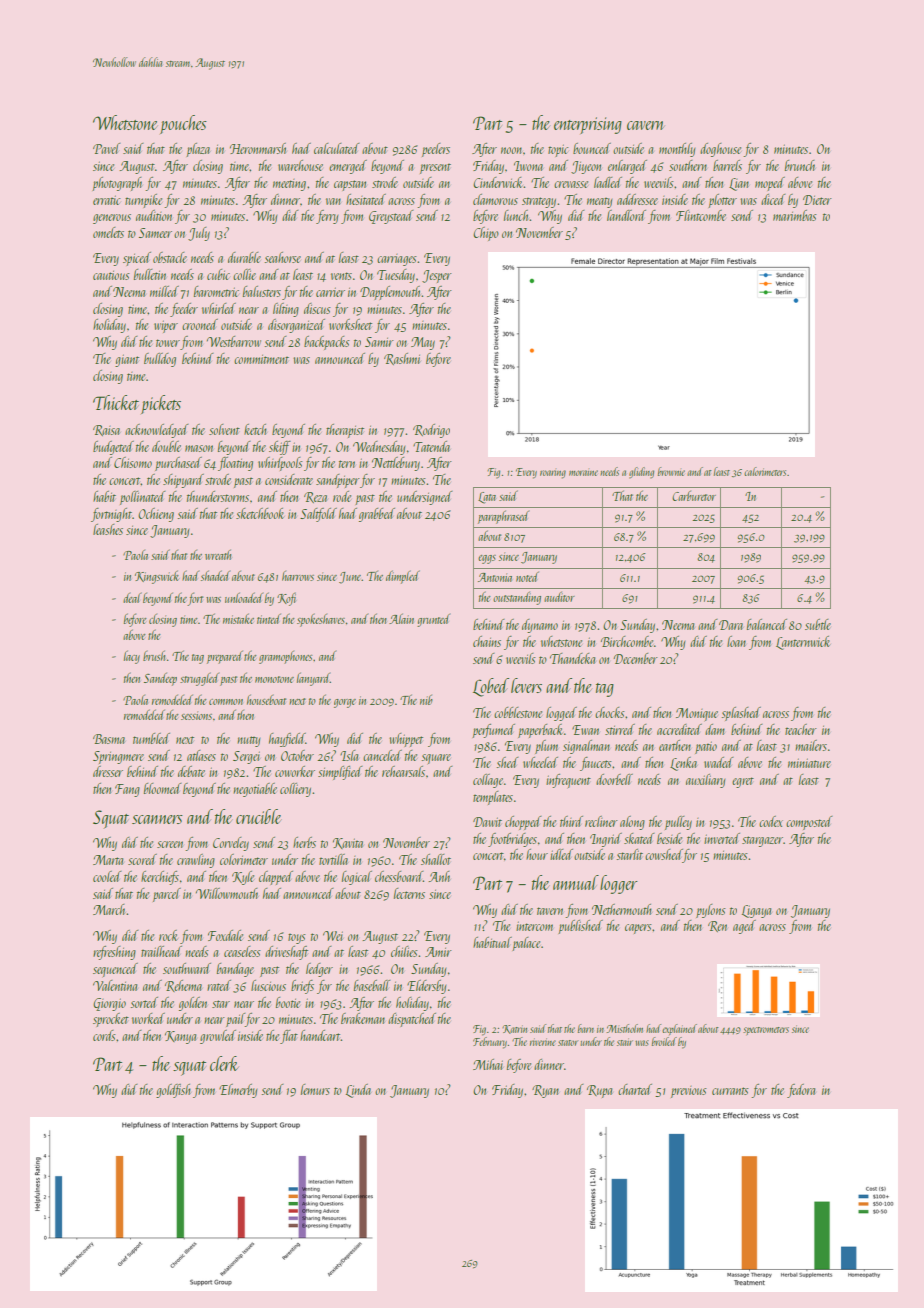 This image has width=924, height=1308. I want to click on harrows, so click(298, 576).
